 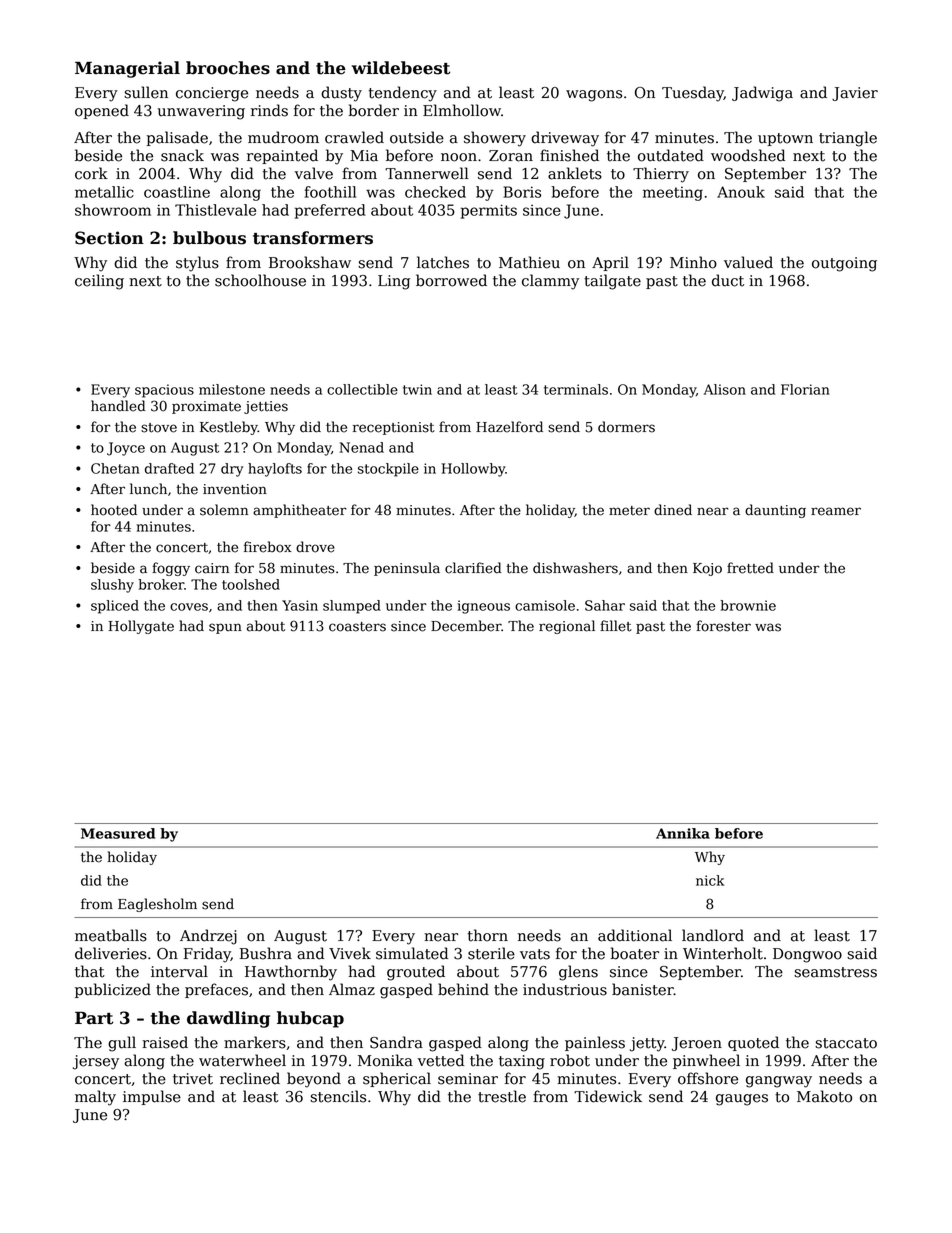 I want to click on trestle, so click(x=502, y=1096).
